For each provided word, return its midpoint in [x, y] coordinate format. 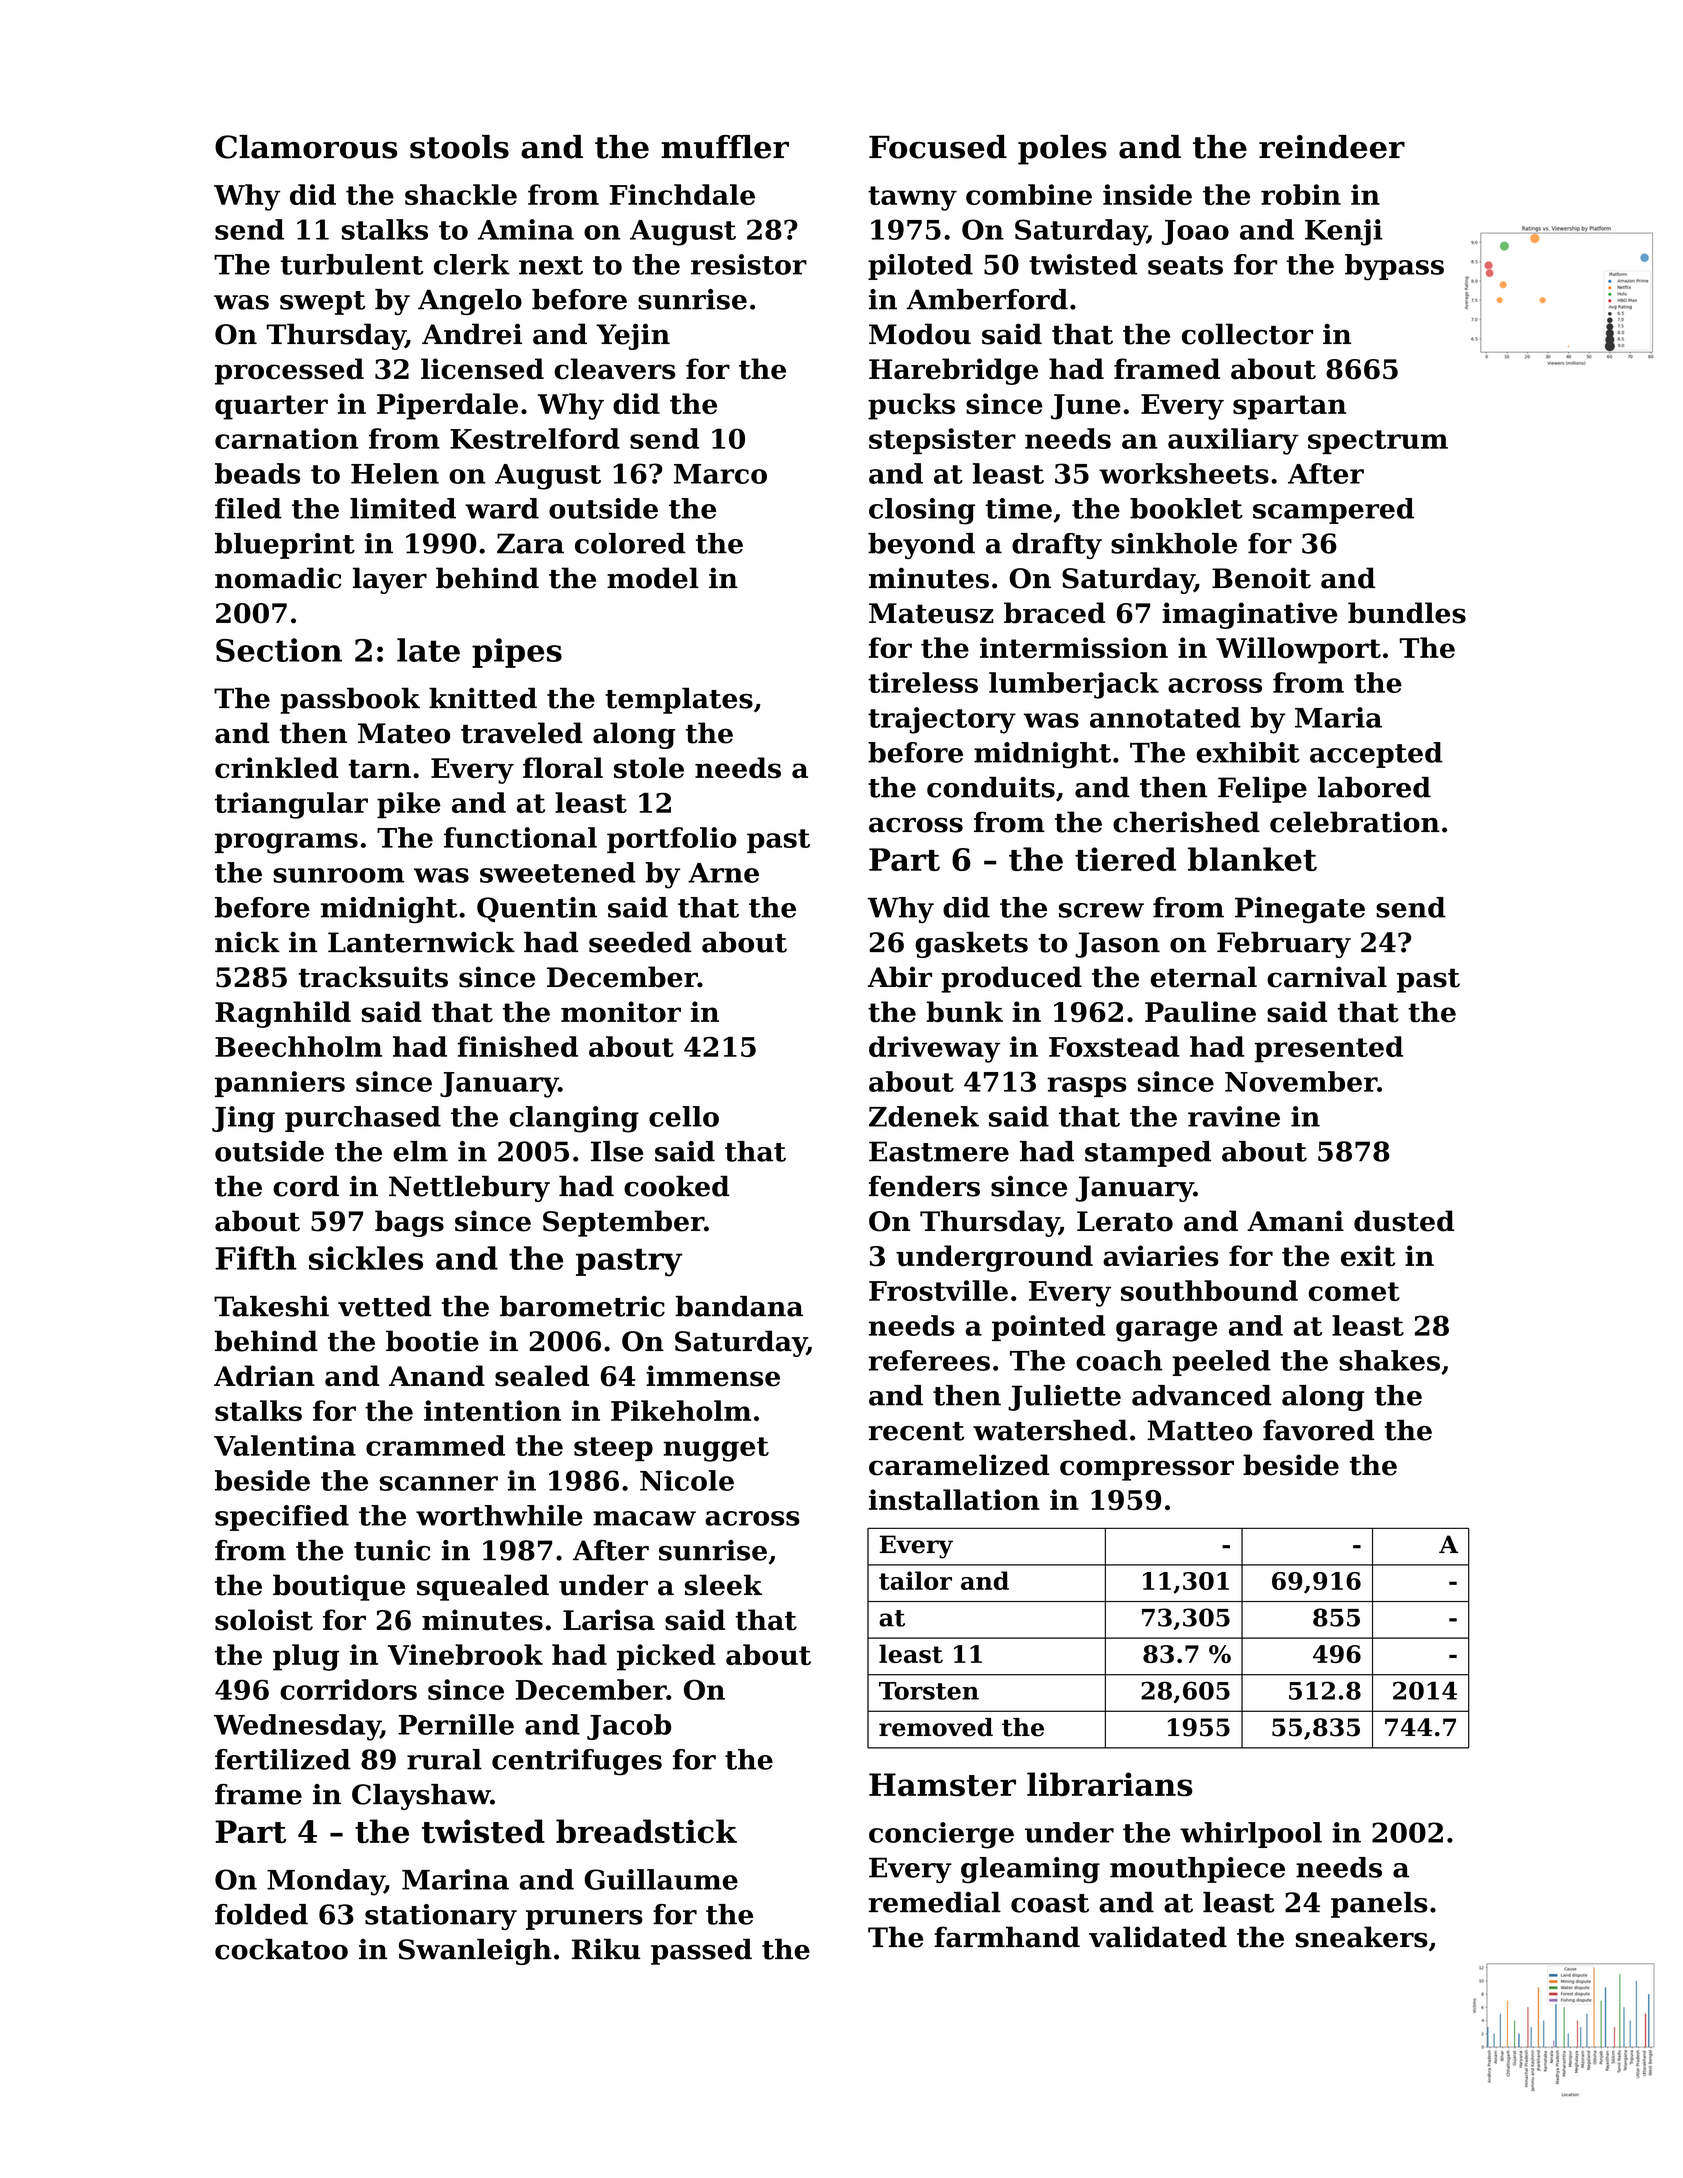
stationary [441, 1917]
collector [1247, 334]
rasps [1087, 1087]
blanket [1252, 859]
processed [289, 371]
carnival [1327, 977]
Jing [243, 1119]
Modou [920, 334]
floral [563, 768]
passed [701, 1951]
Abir [900, 977]
